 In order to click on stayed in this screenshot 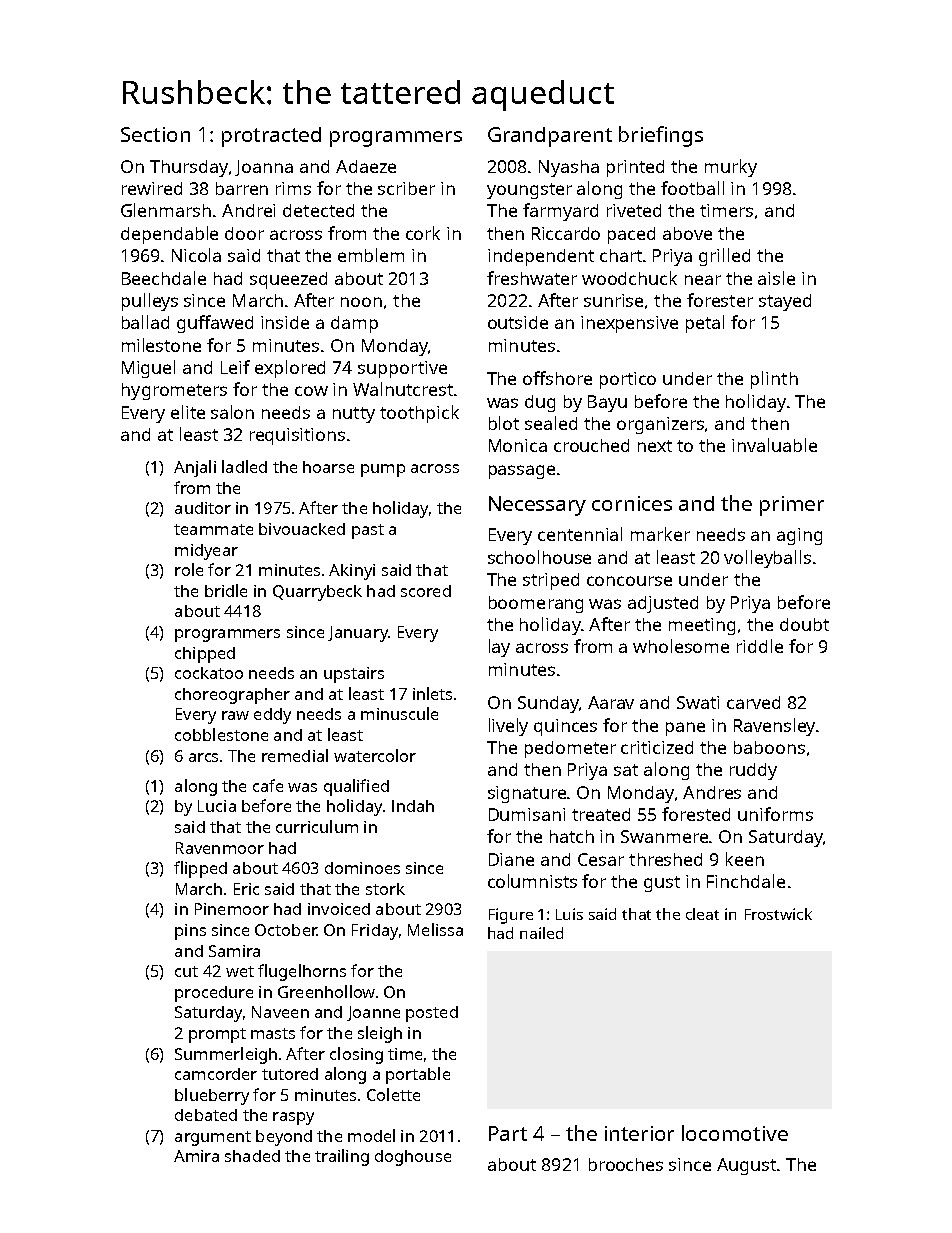, I will do `click(785, 302)`.
